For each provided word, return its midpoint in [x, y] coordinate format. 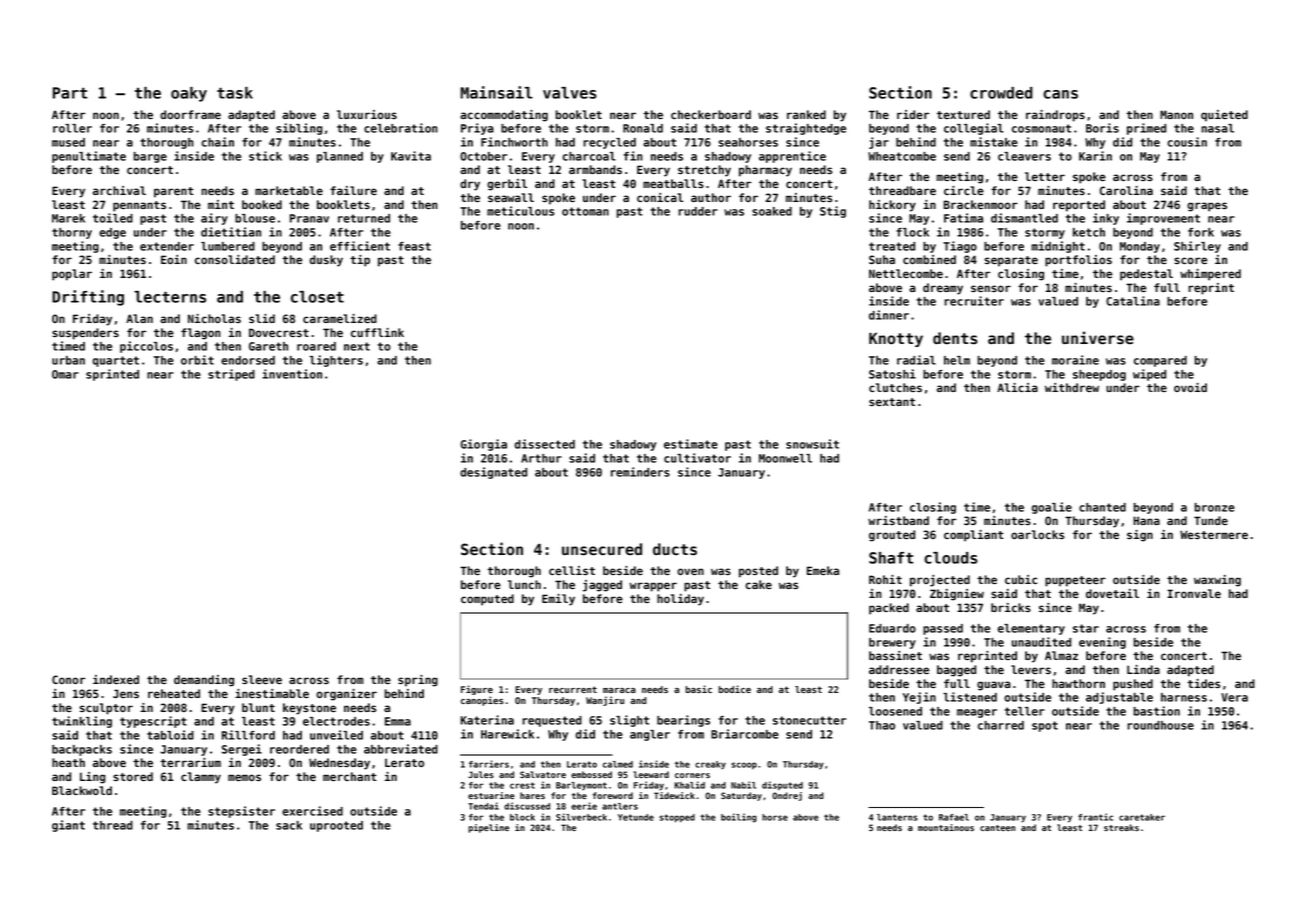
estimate [691, 444]
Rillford [248, 735]
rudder [698, 211]
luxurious [367, 114]
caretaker [1142, 817]
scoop [744, 765]
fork [1201, 232]
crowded [1001, 93]
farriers [489, 764]
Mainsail [496, 92]
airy [214, 219]
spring [418, 681]
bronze [1215, 507]
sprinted [112, 375]
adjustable [1119, 698]
